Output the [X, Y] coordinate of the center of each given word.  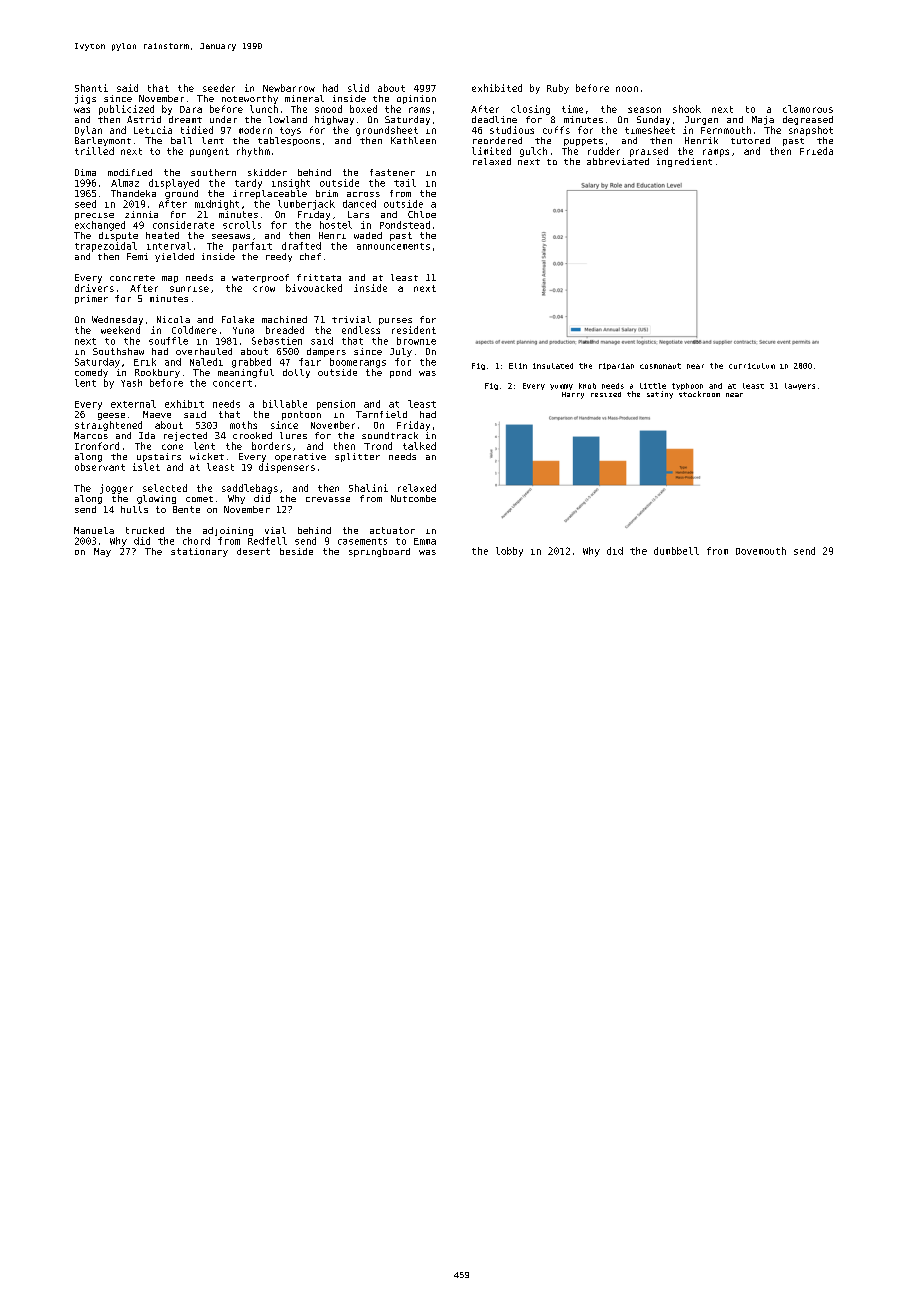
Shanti [91, 88]
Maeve [157, 414]
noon [627, 89]
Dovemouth [761, 551]
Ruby [558, 89]
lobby [509, 552]
